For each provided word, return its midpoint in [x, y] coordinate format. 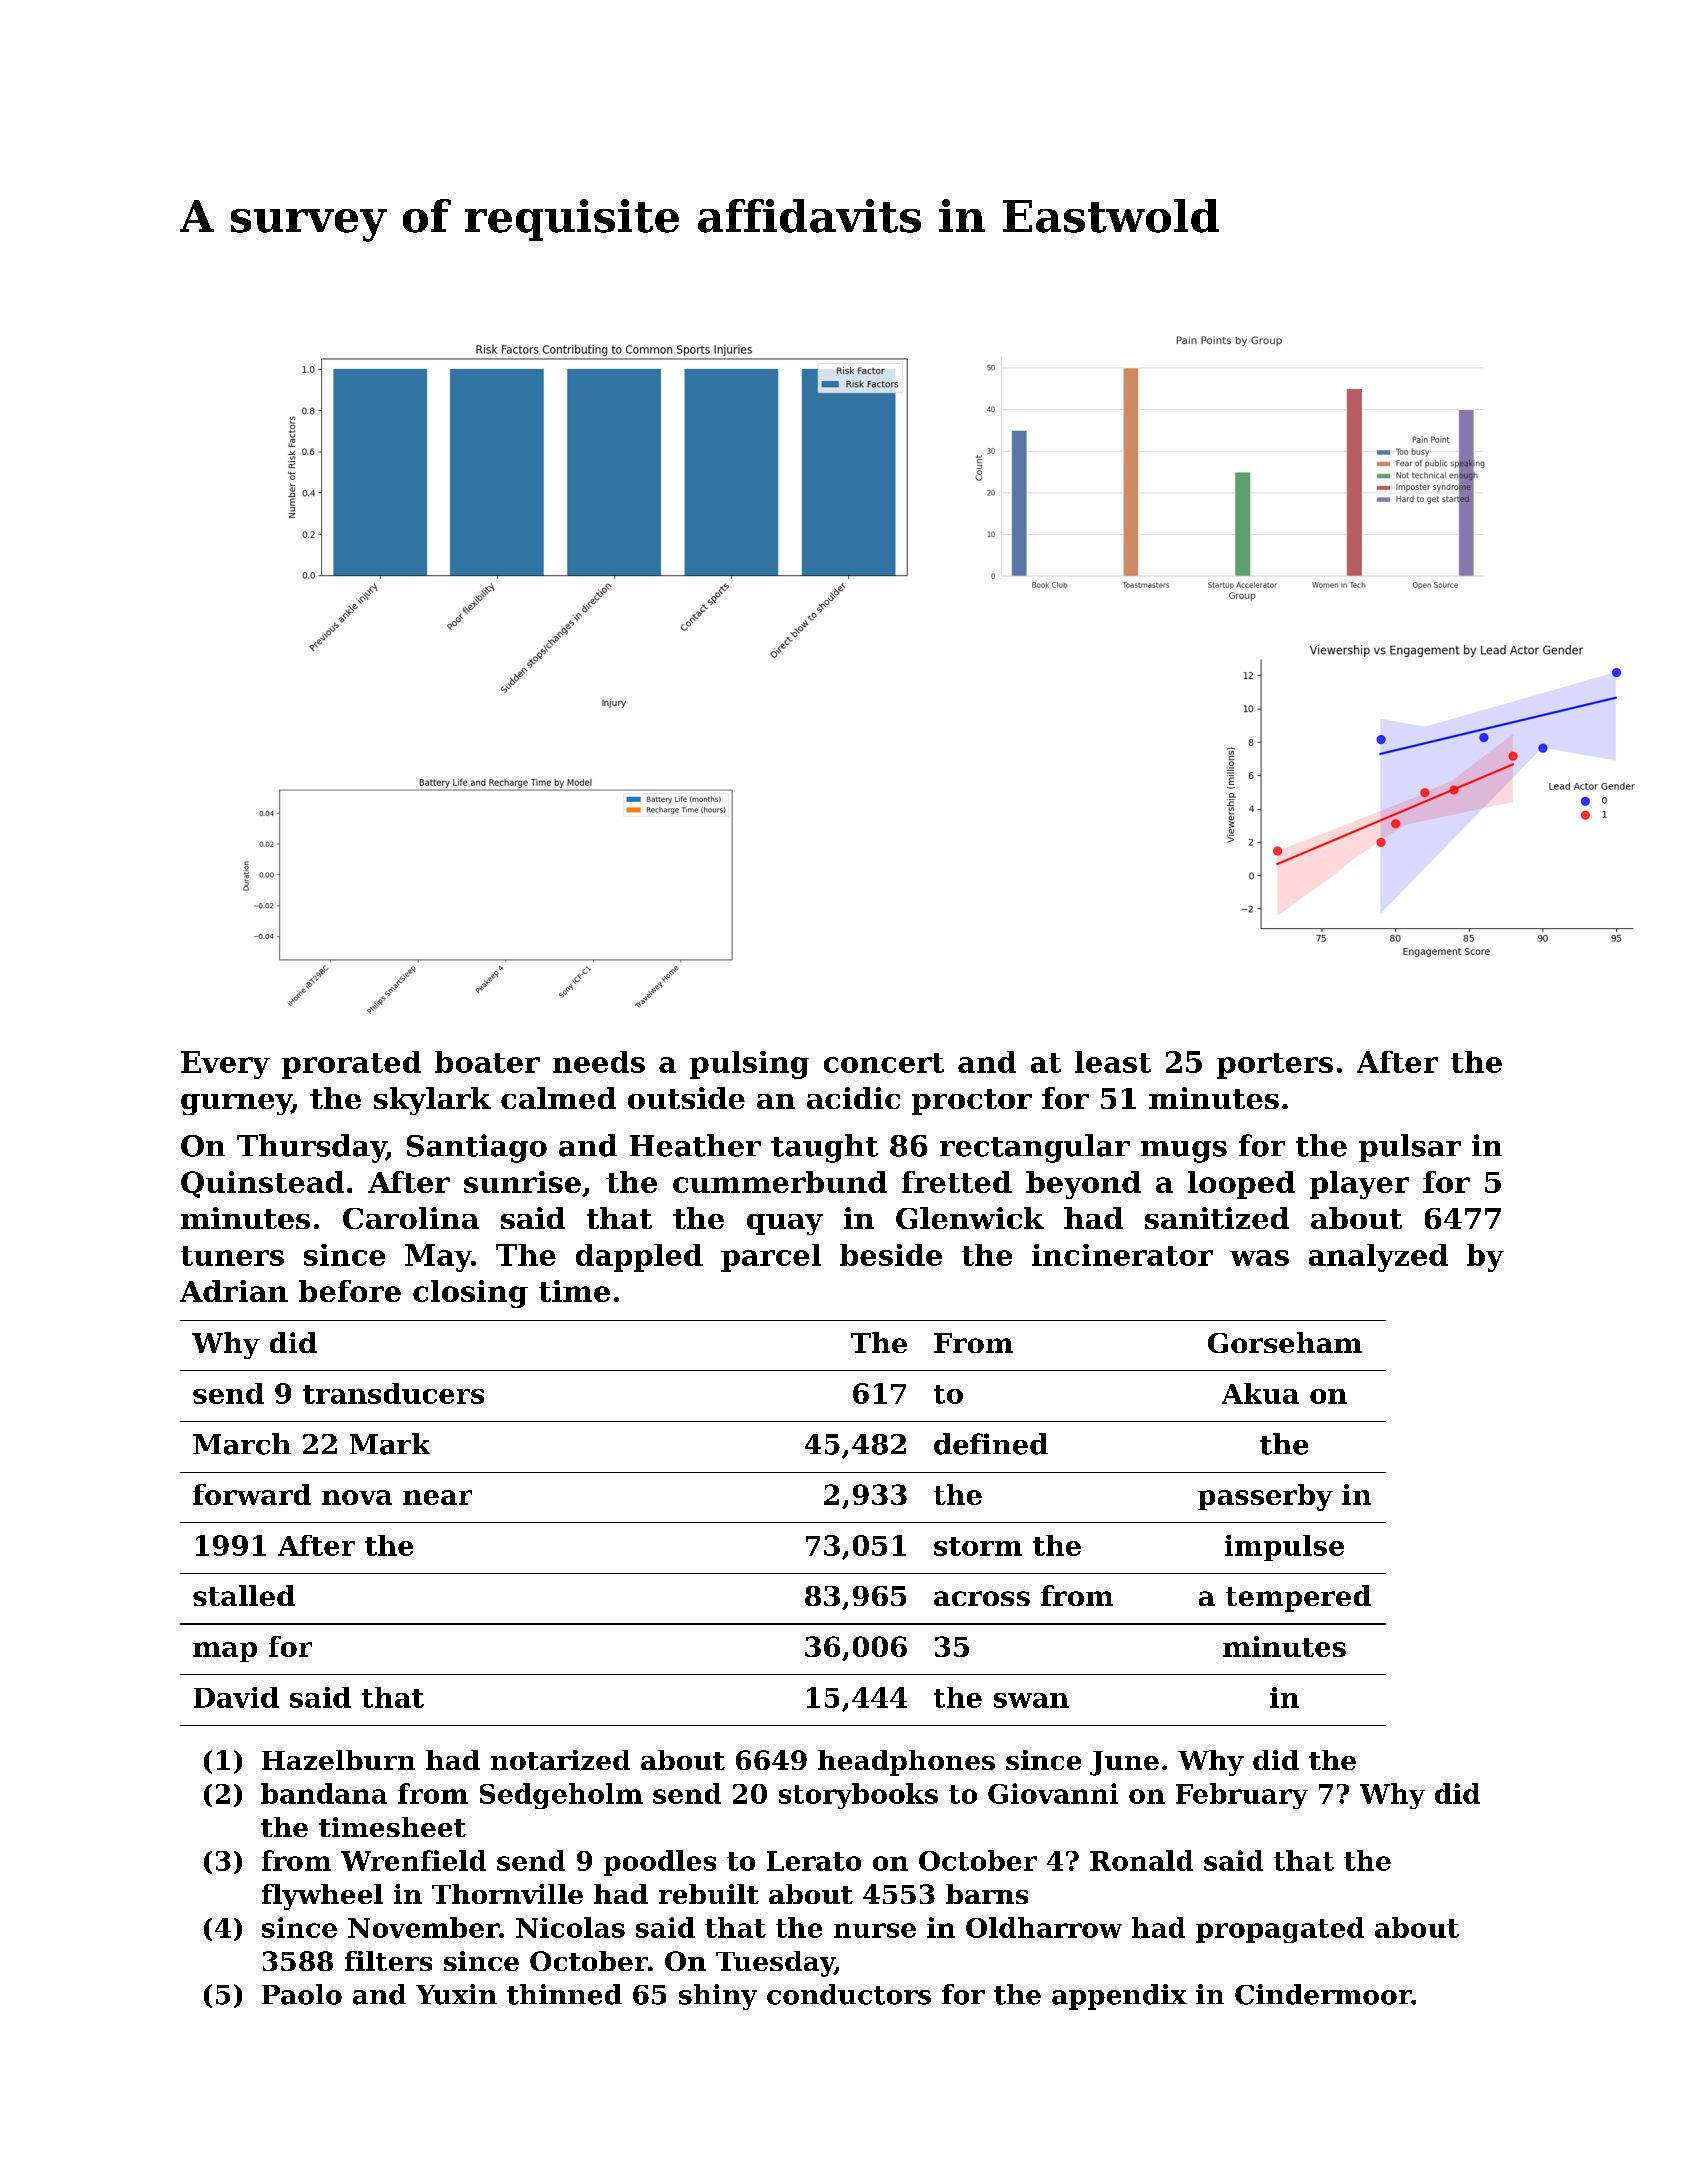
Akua [1260, 1393]
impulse [1284, 1548]
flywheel [322, 1897]
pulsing [749, 1065]
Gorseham [1285, 1342]
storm [978, 1546]
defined [991, 1444]
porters [1275, 1066]
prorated [351, 1065]
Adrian [234, 1291]
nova [357, 1497]
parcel [771, 1258]
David [236, 1697]
